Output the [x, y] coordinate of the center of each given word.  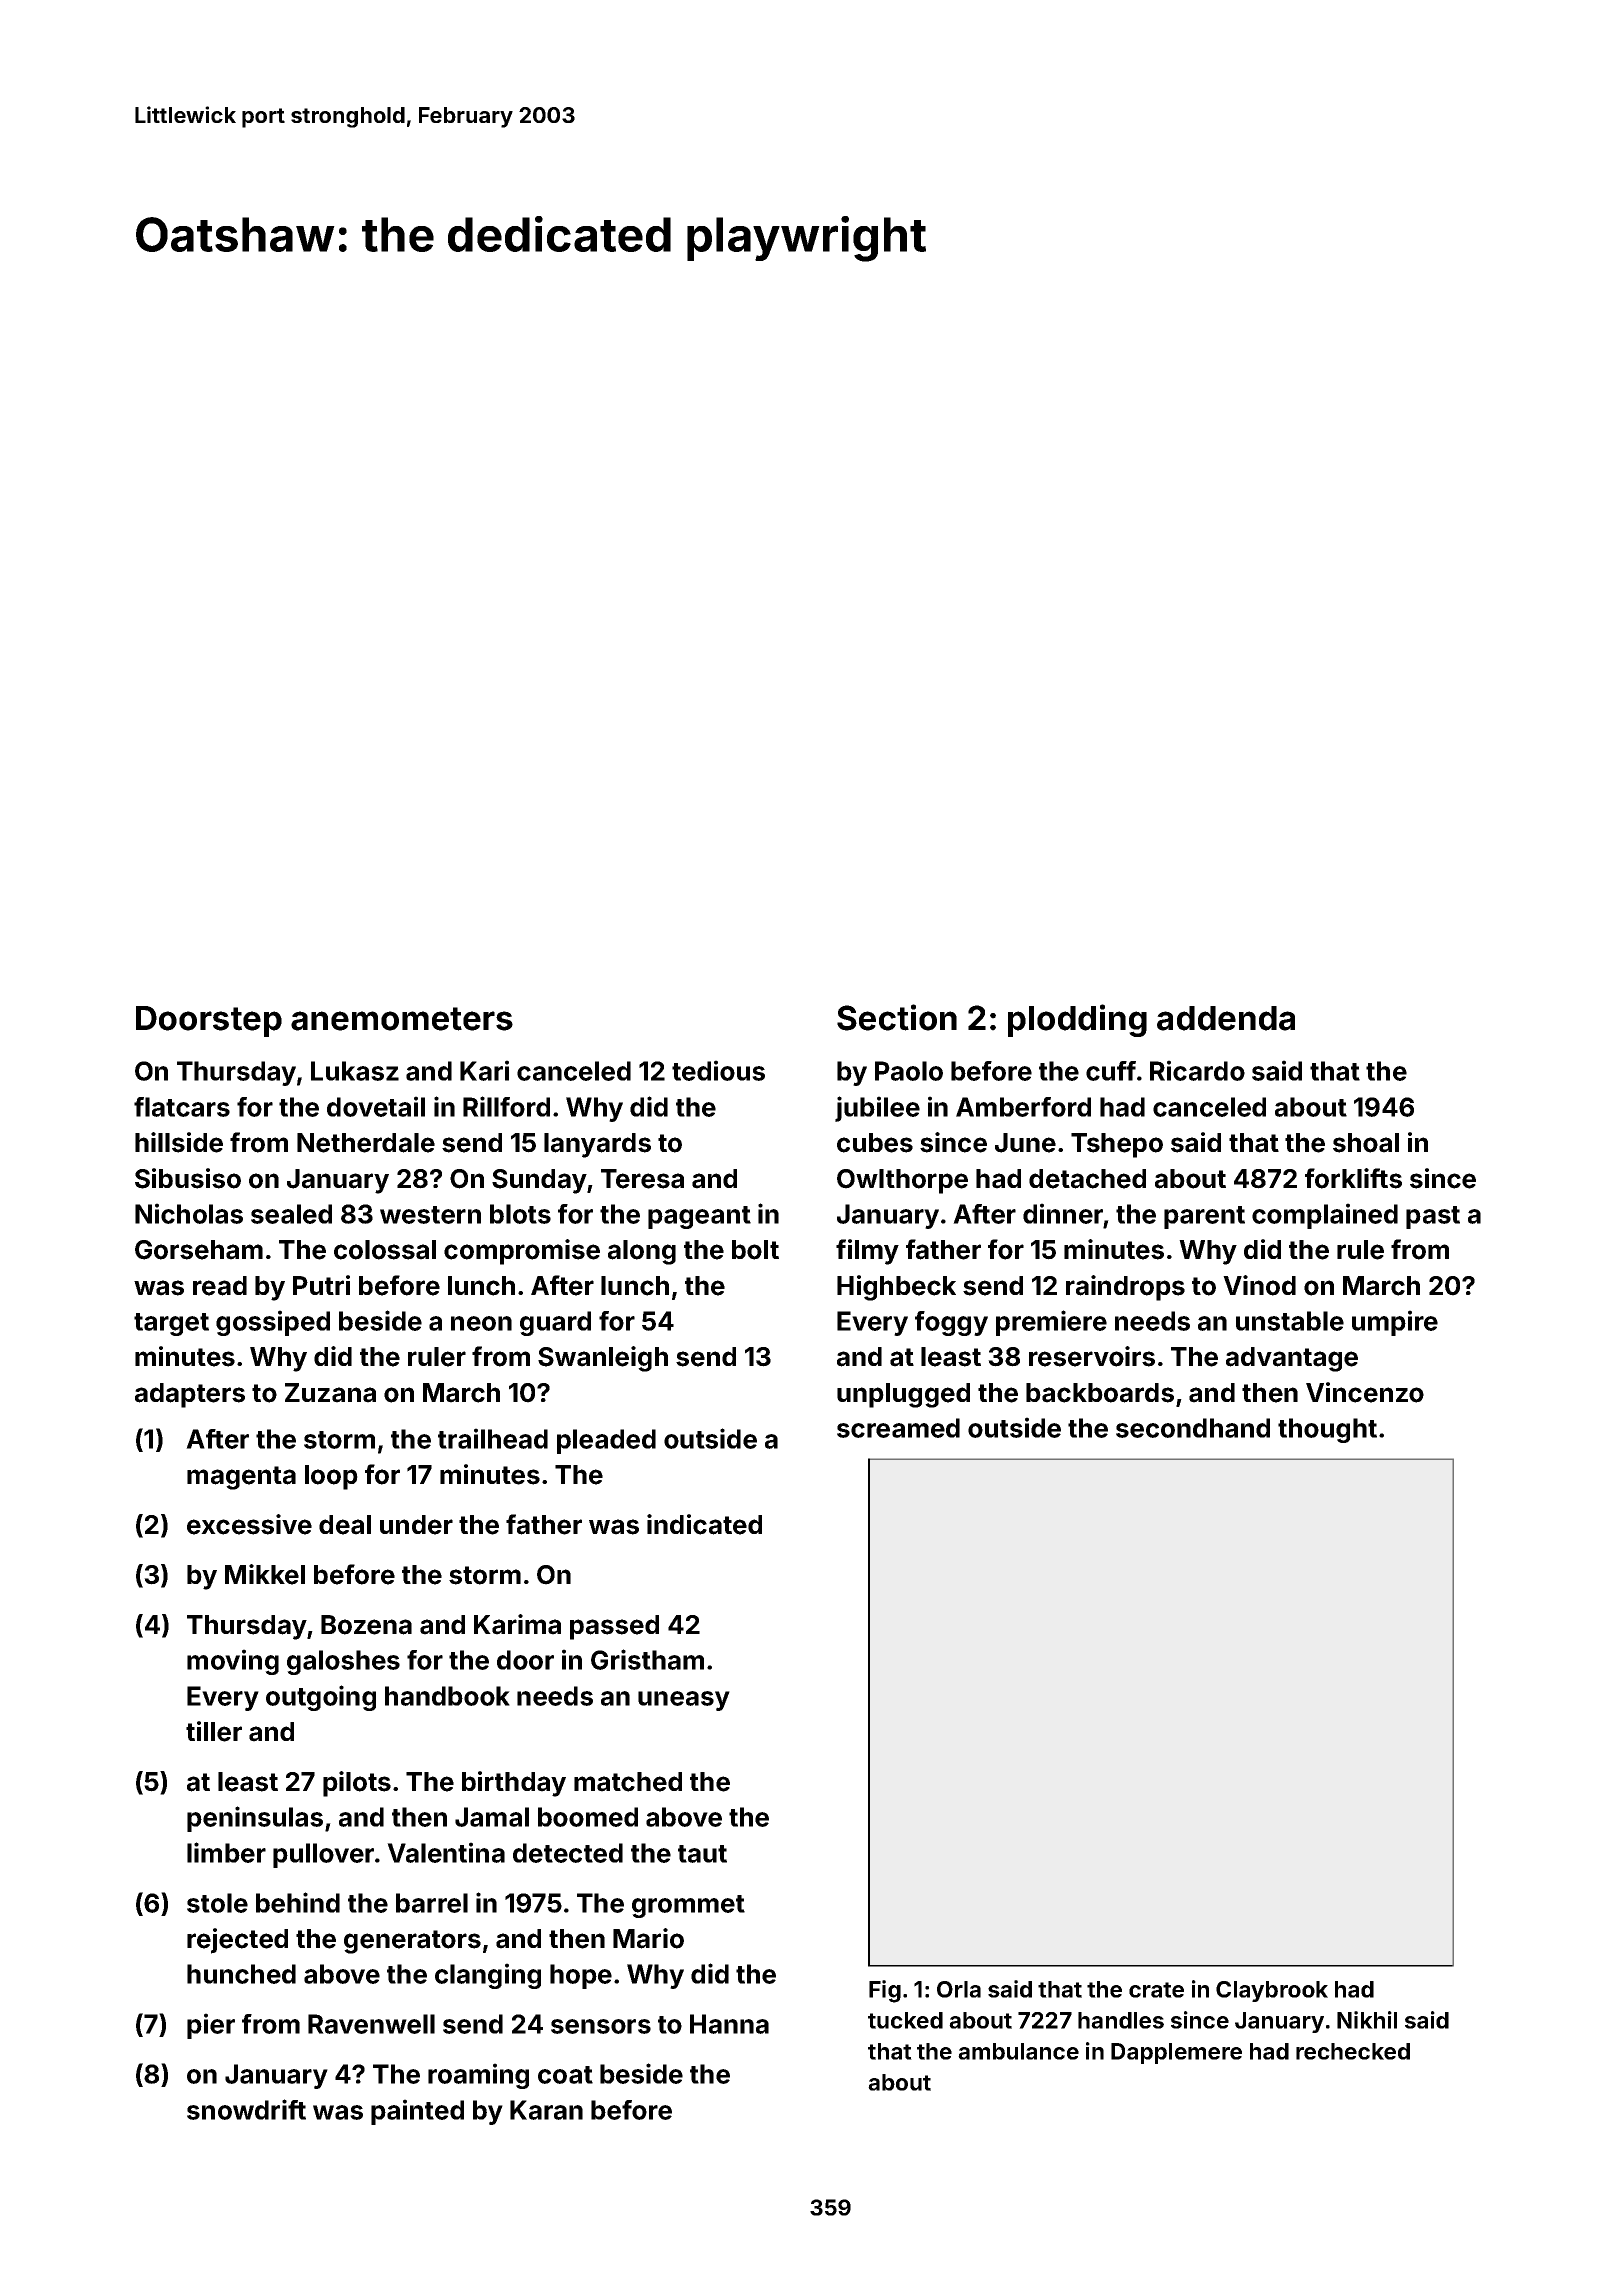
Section [897, 1017]
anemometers [402, 1019]
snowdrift [246, 2109]
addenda [1226, 1018]
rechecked [1353, 2051]
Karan [546, 2110]
